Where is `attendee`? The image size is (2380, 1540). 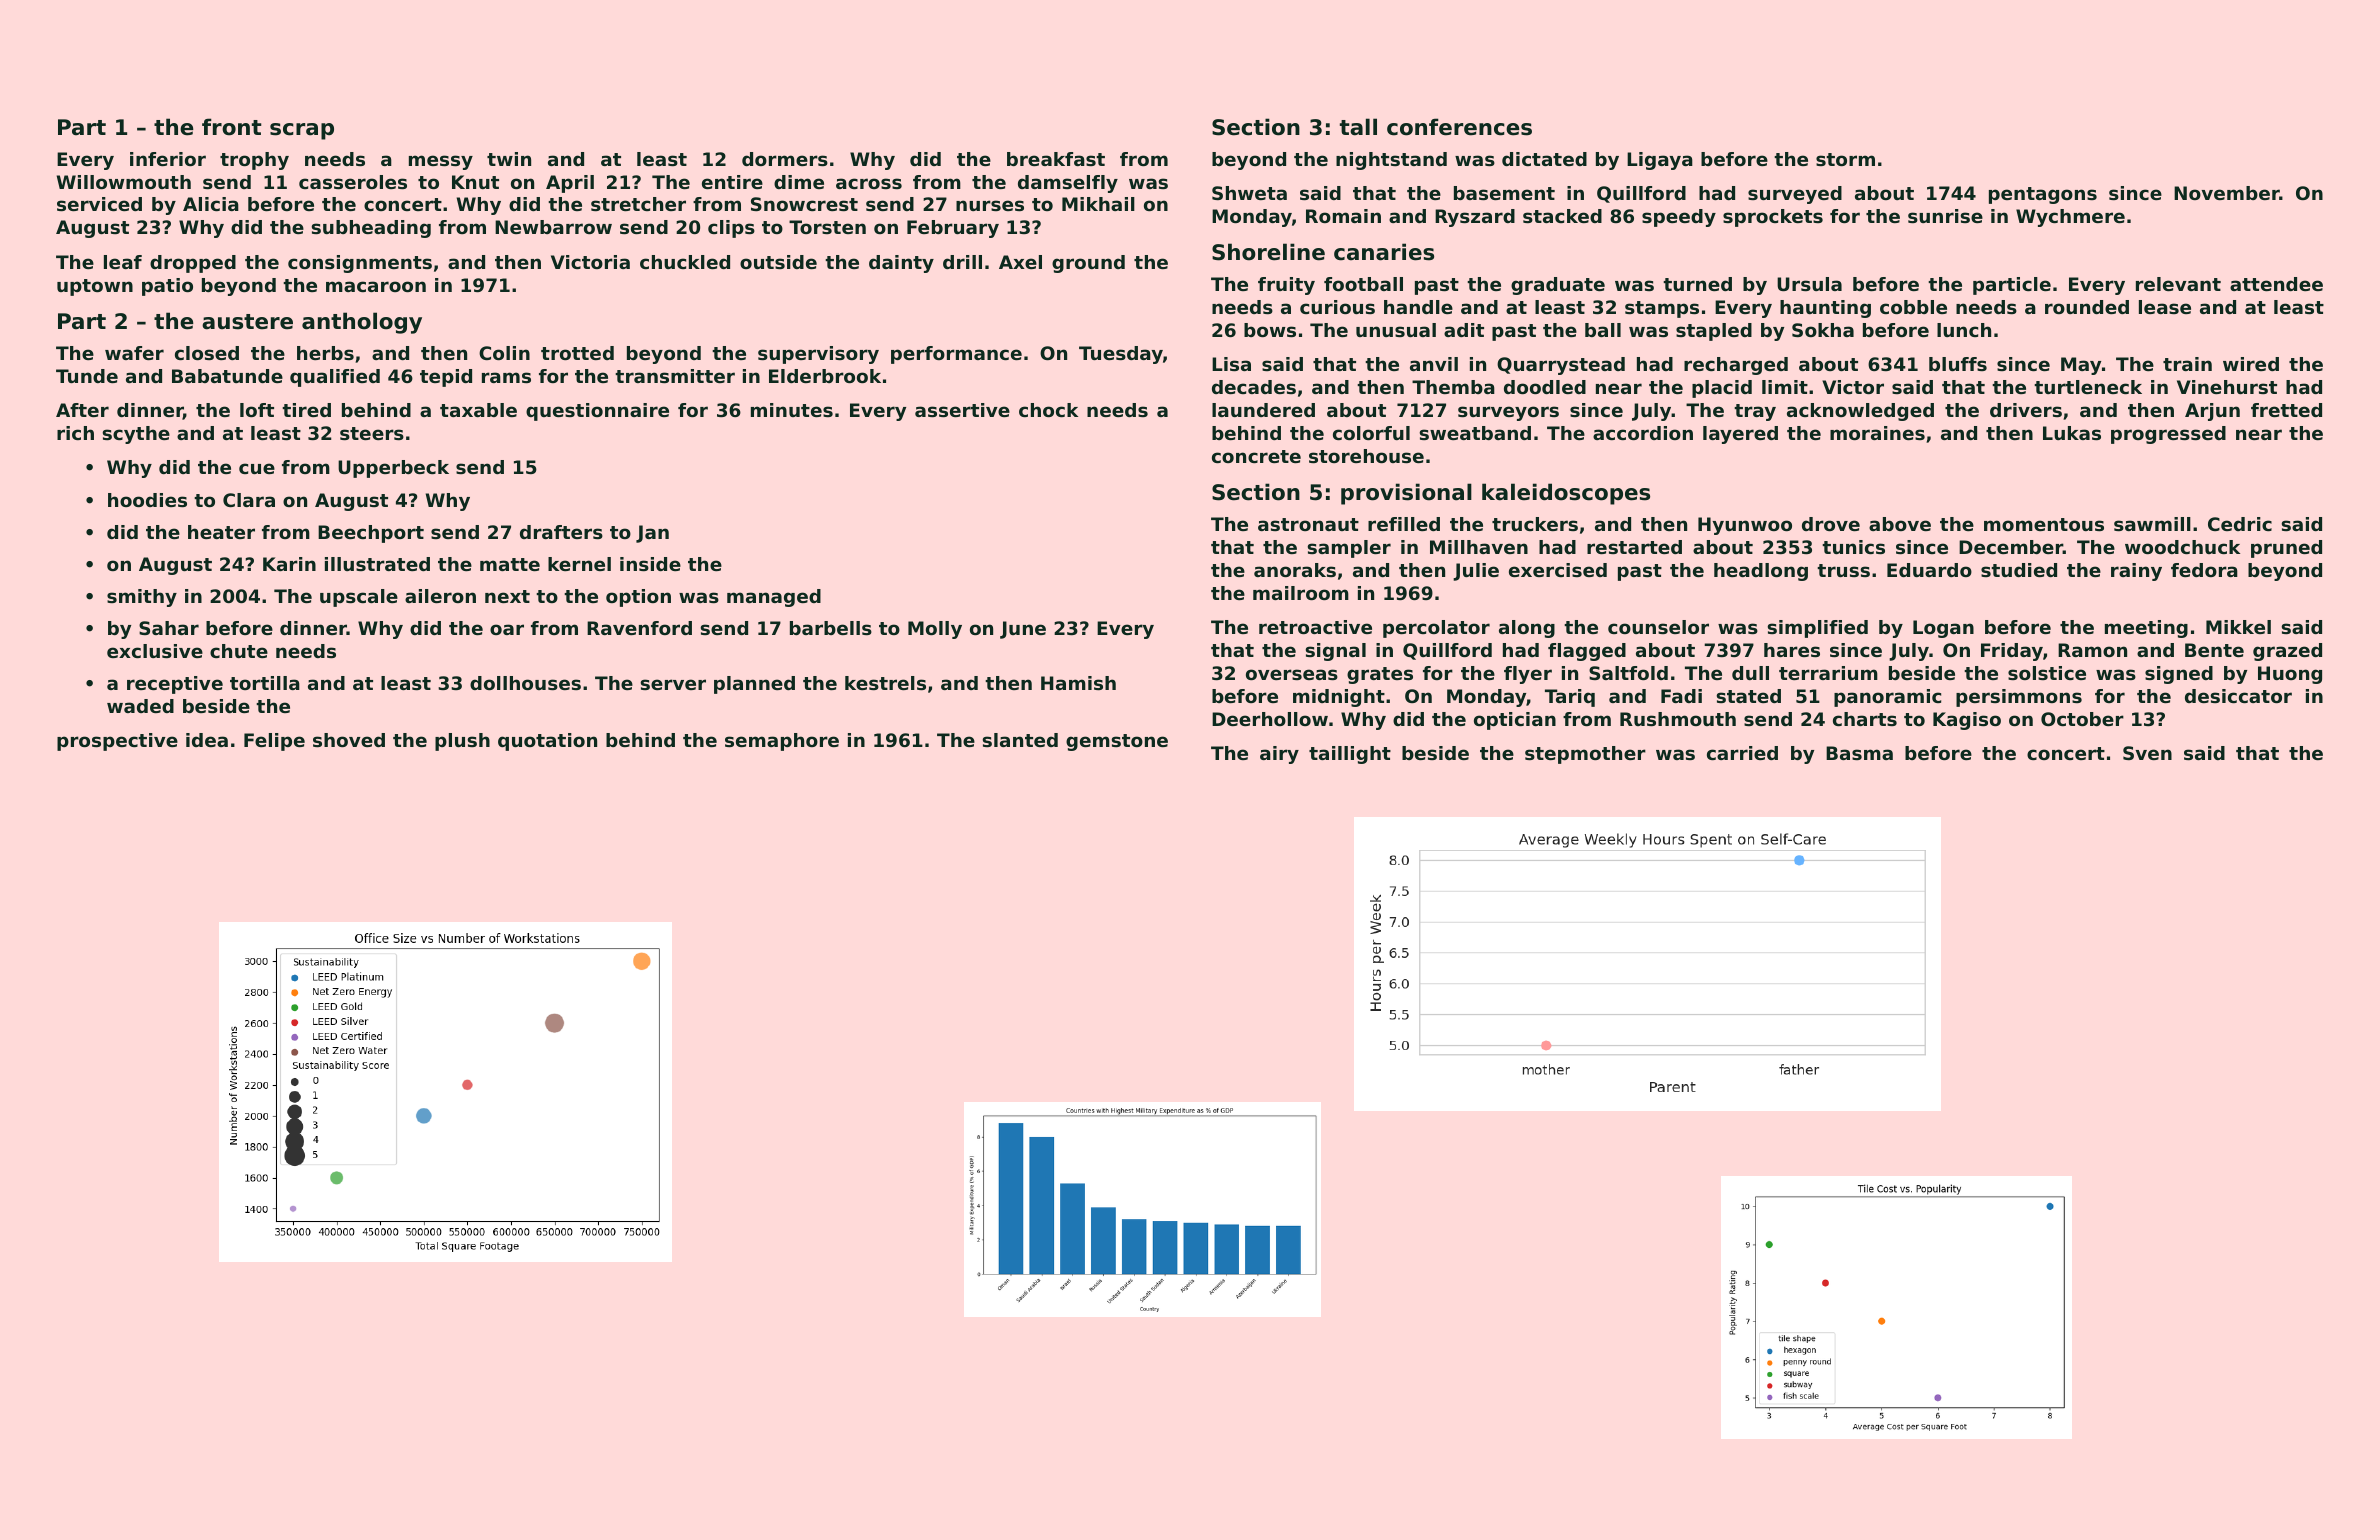 attendee is located at coordinates (2276, 284).
